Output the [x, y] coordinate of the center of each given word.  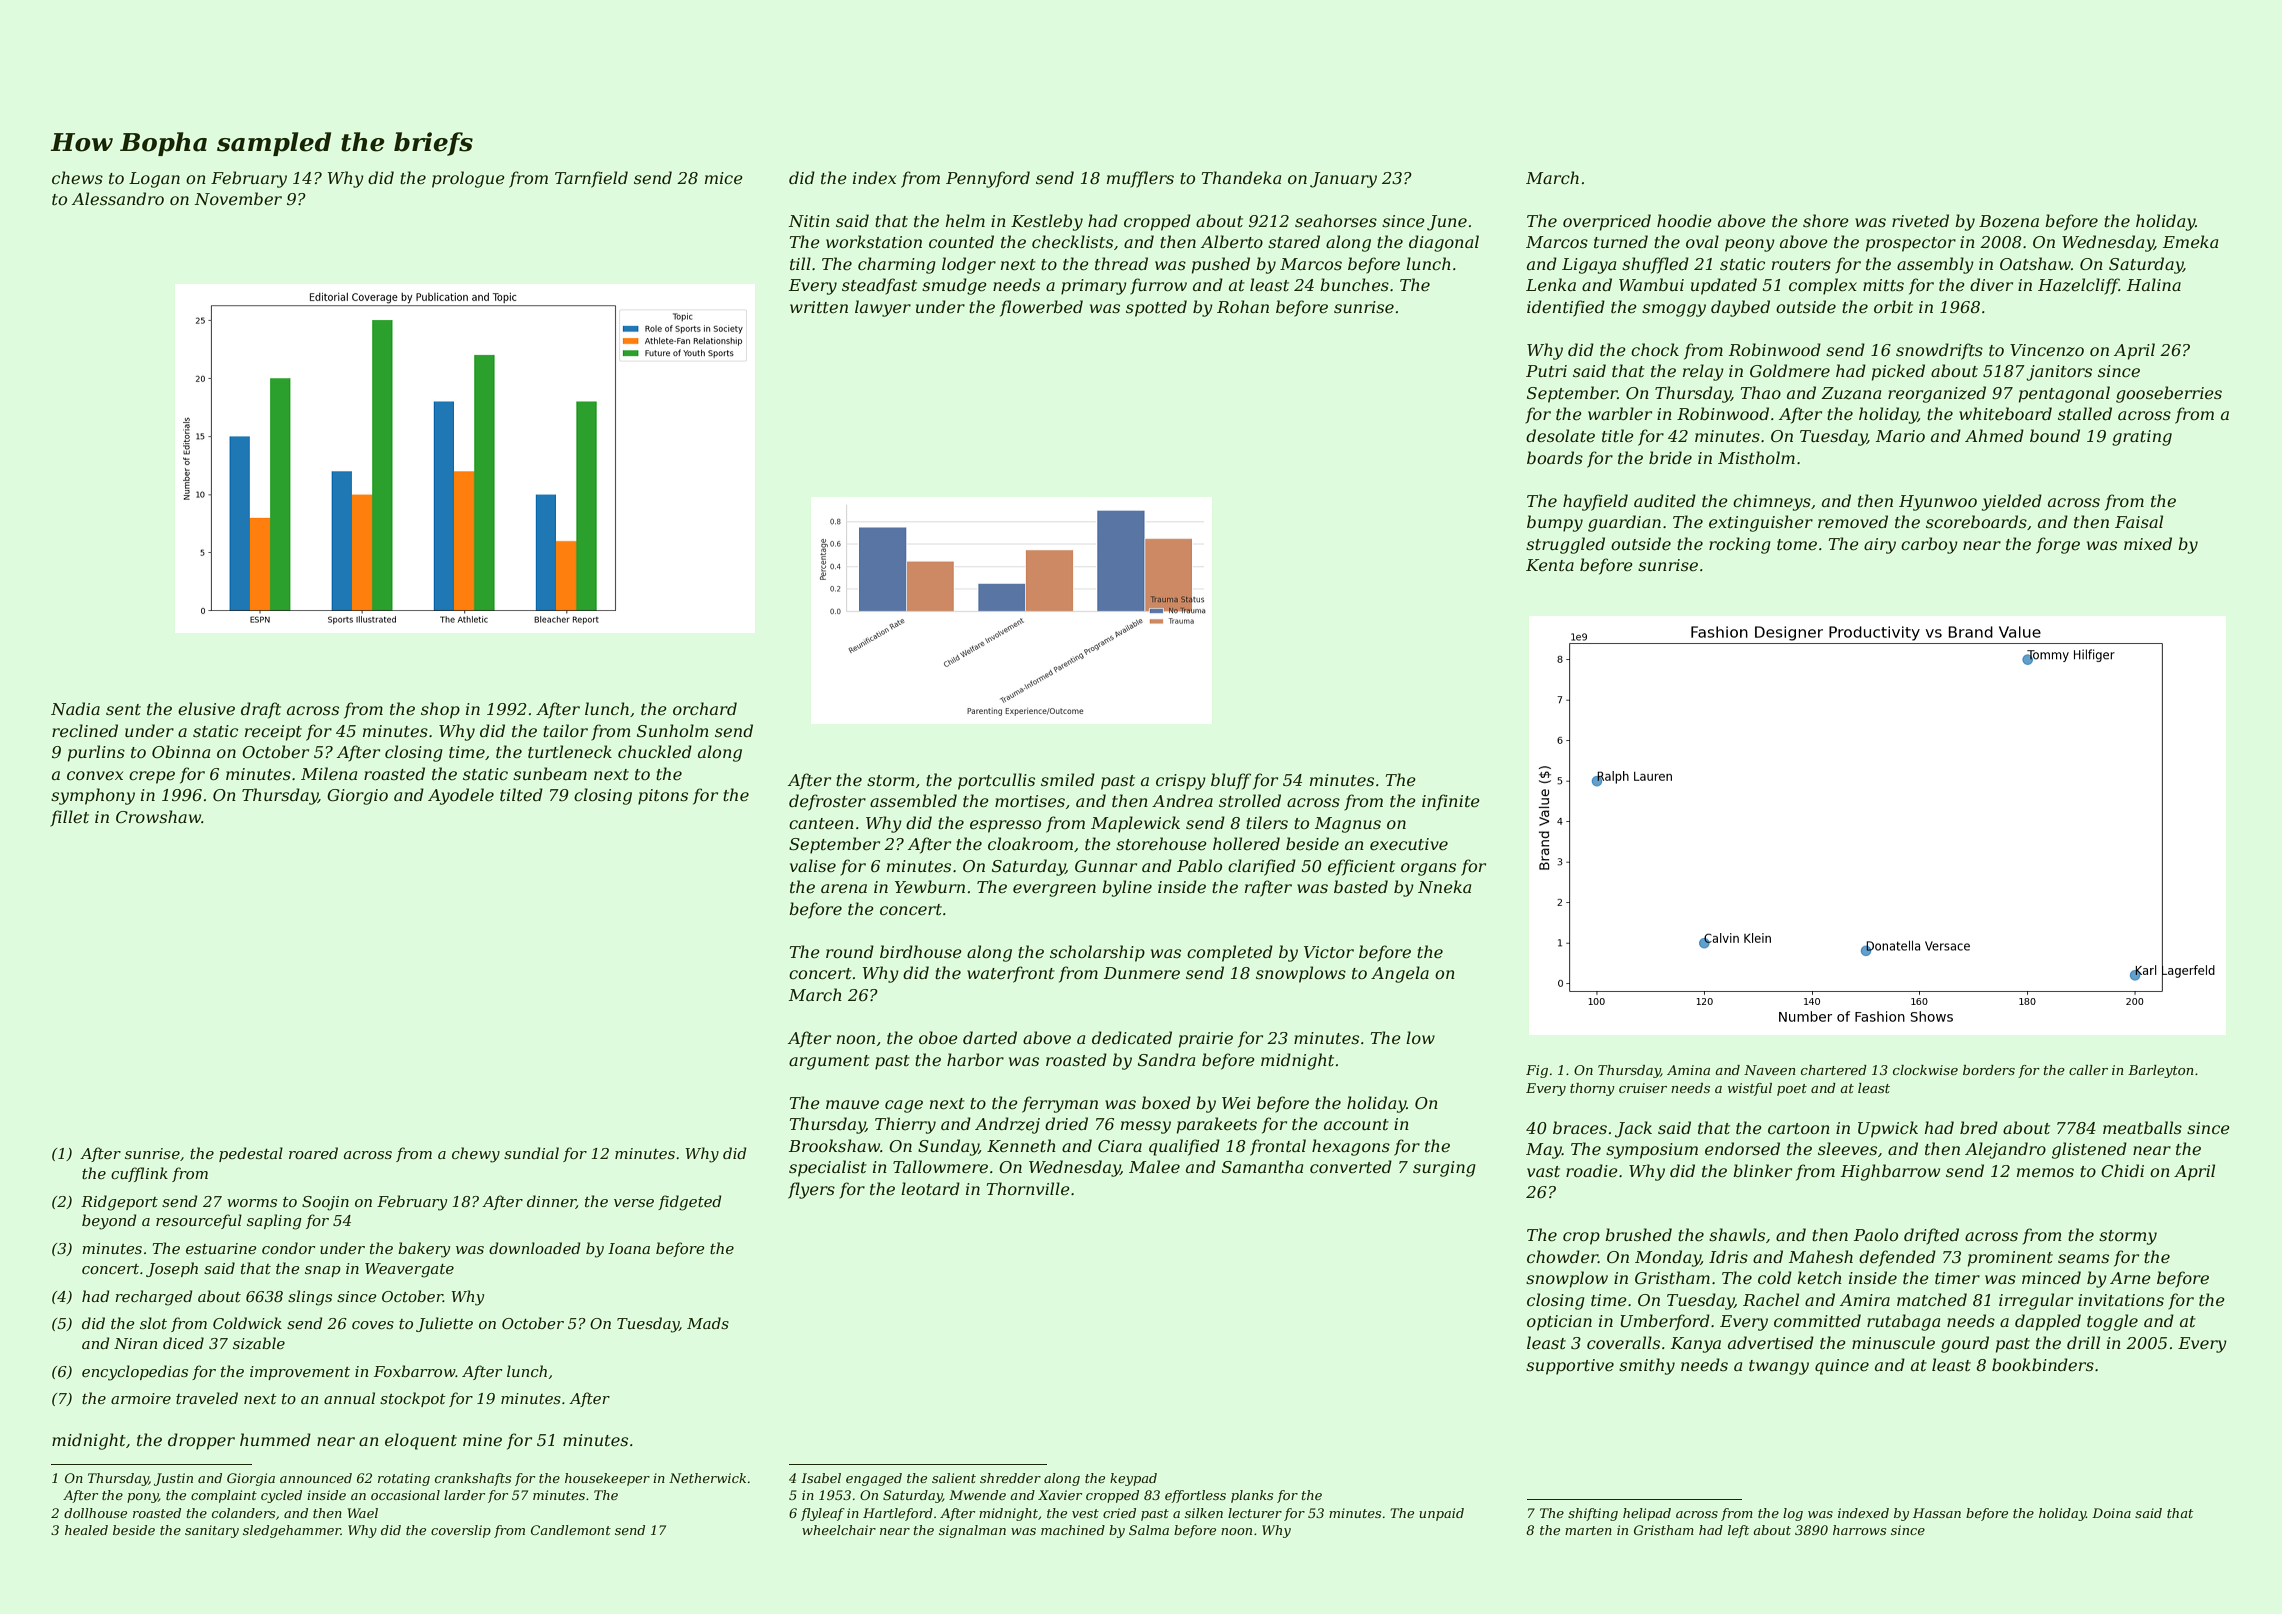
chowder [1562, 1256]
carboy [1929, 545]
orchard [705, 708]
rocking [1740, 545]
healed [86, 1530]
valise [813, 865]
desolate [1560, 435]
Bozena [2009, 221]
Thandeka [1241, 177]
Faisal [2139, 521]
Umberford [1665, 1322]
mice [724, 178]
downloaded [535, 1248]
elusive [206, 708]
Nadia [75, 708]
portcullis [996, 781]
